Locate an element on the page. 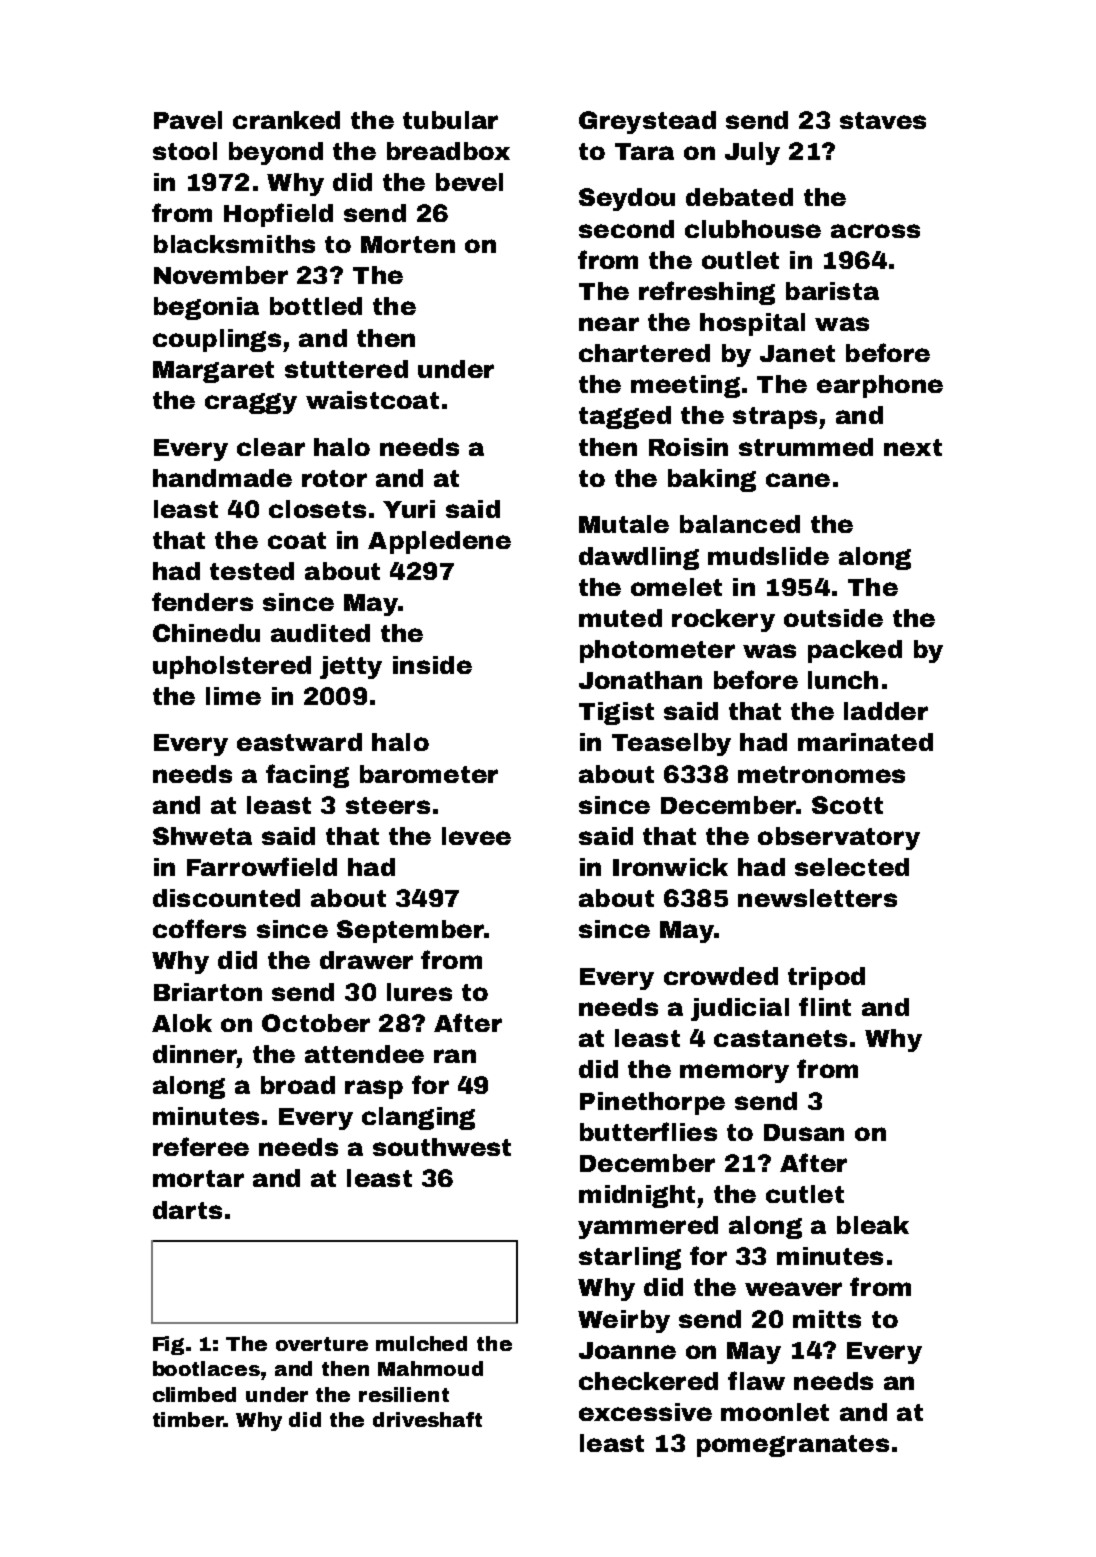 The height and width of the page is (1557, 1096). September is located at coordinates (410, 931).
